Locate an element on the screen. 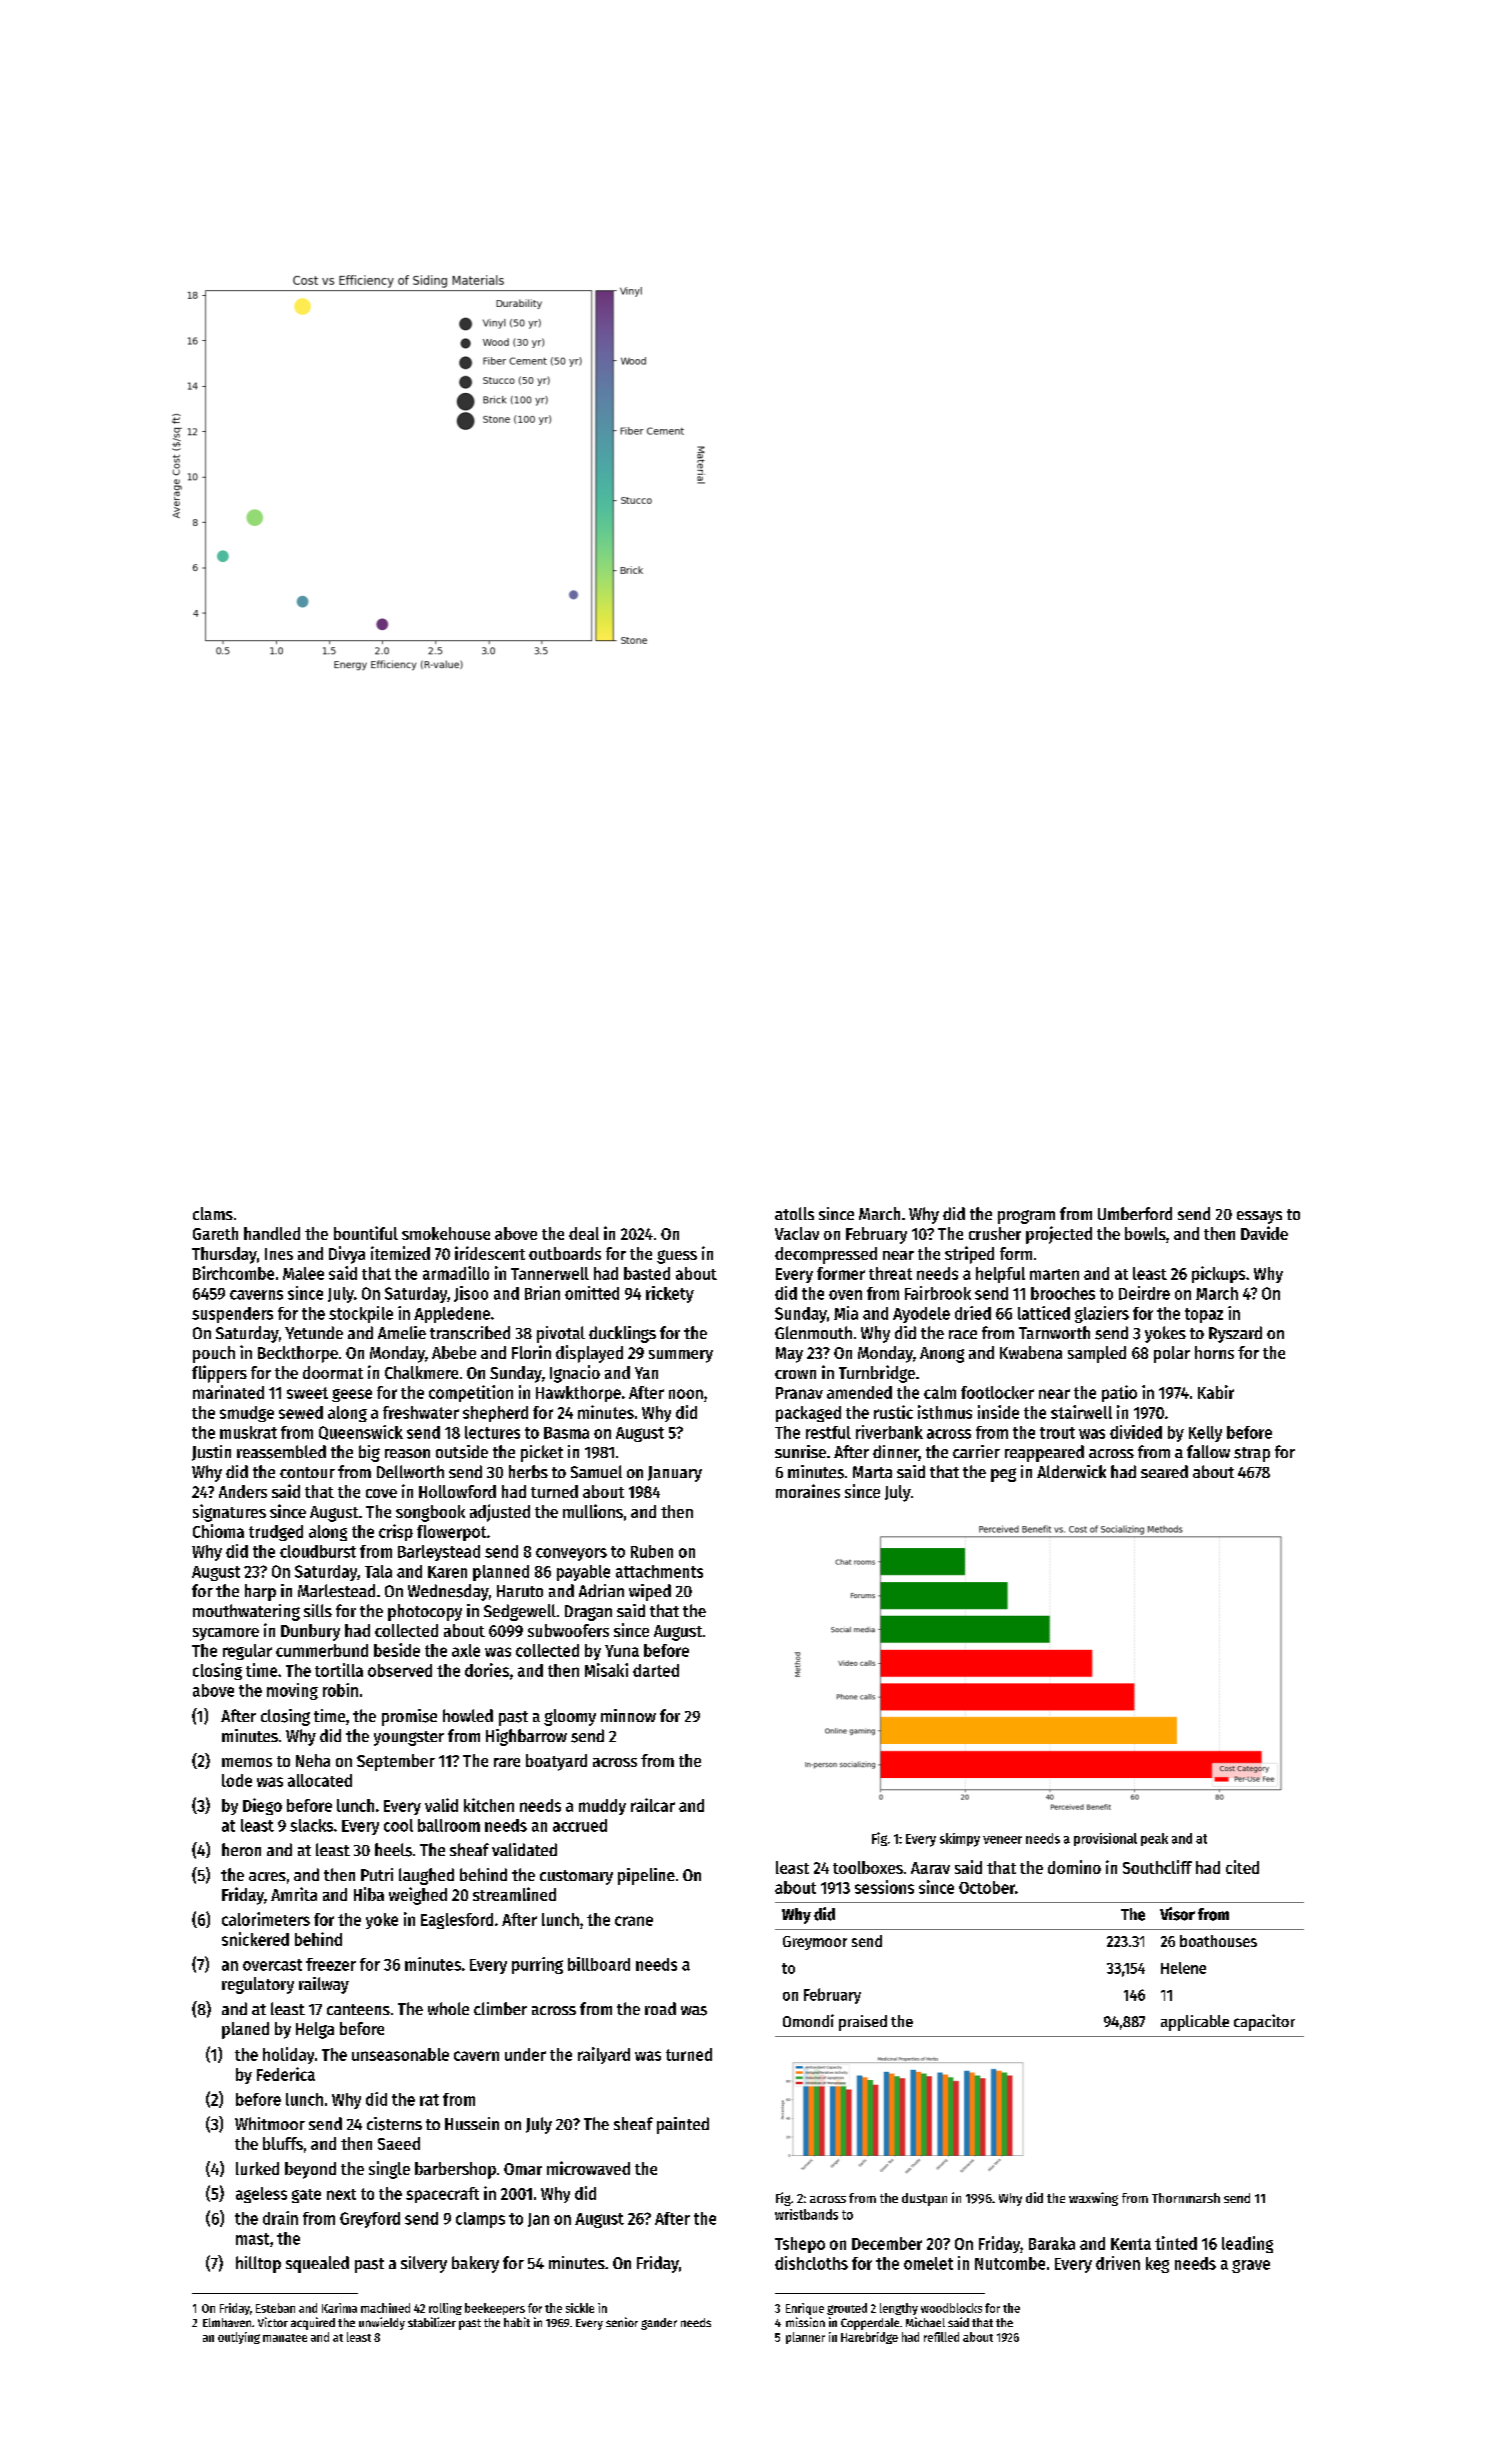 This screenshot has height=2464, width=1496. clams is located at coordinates (213, 1213).
